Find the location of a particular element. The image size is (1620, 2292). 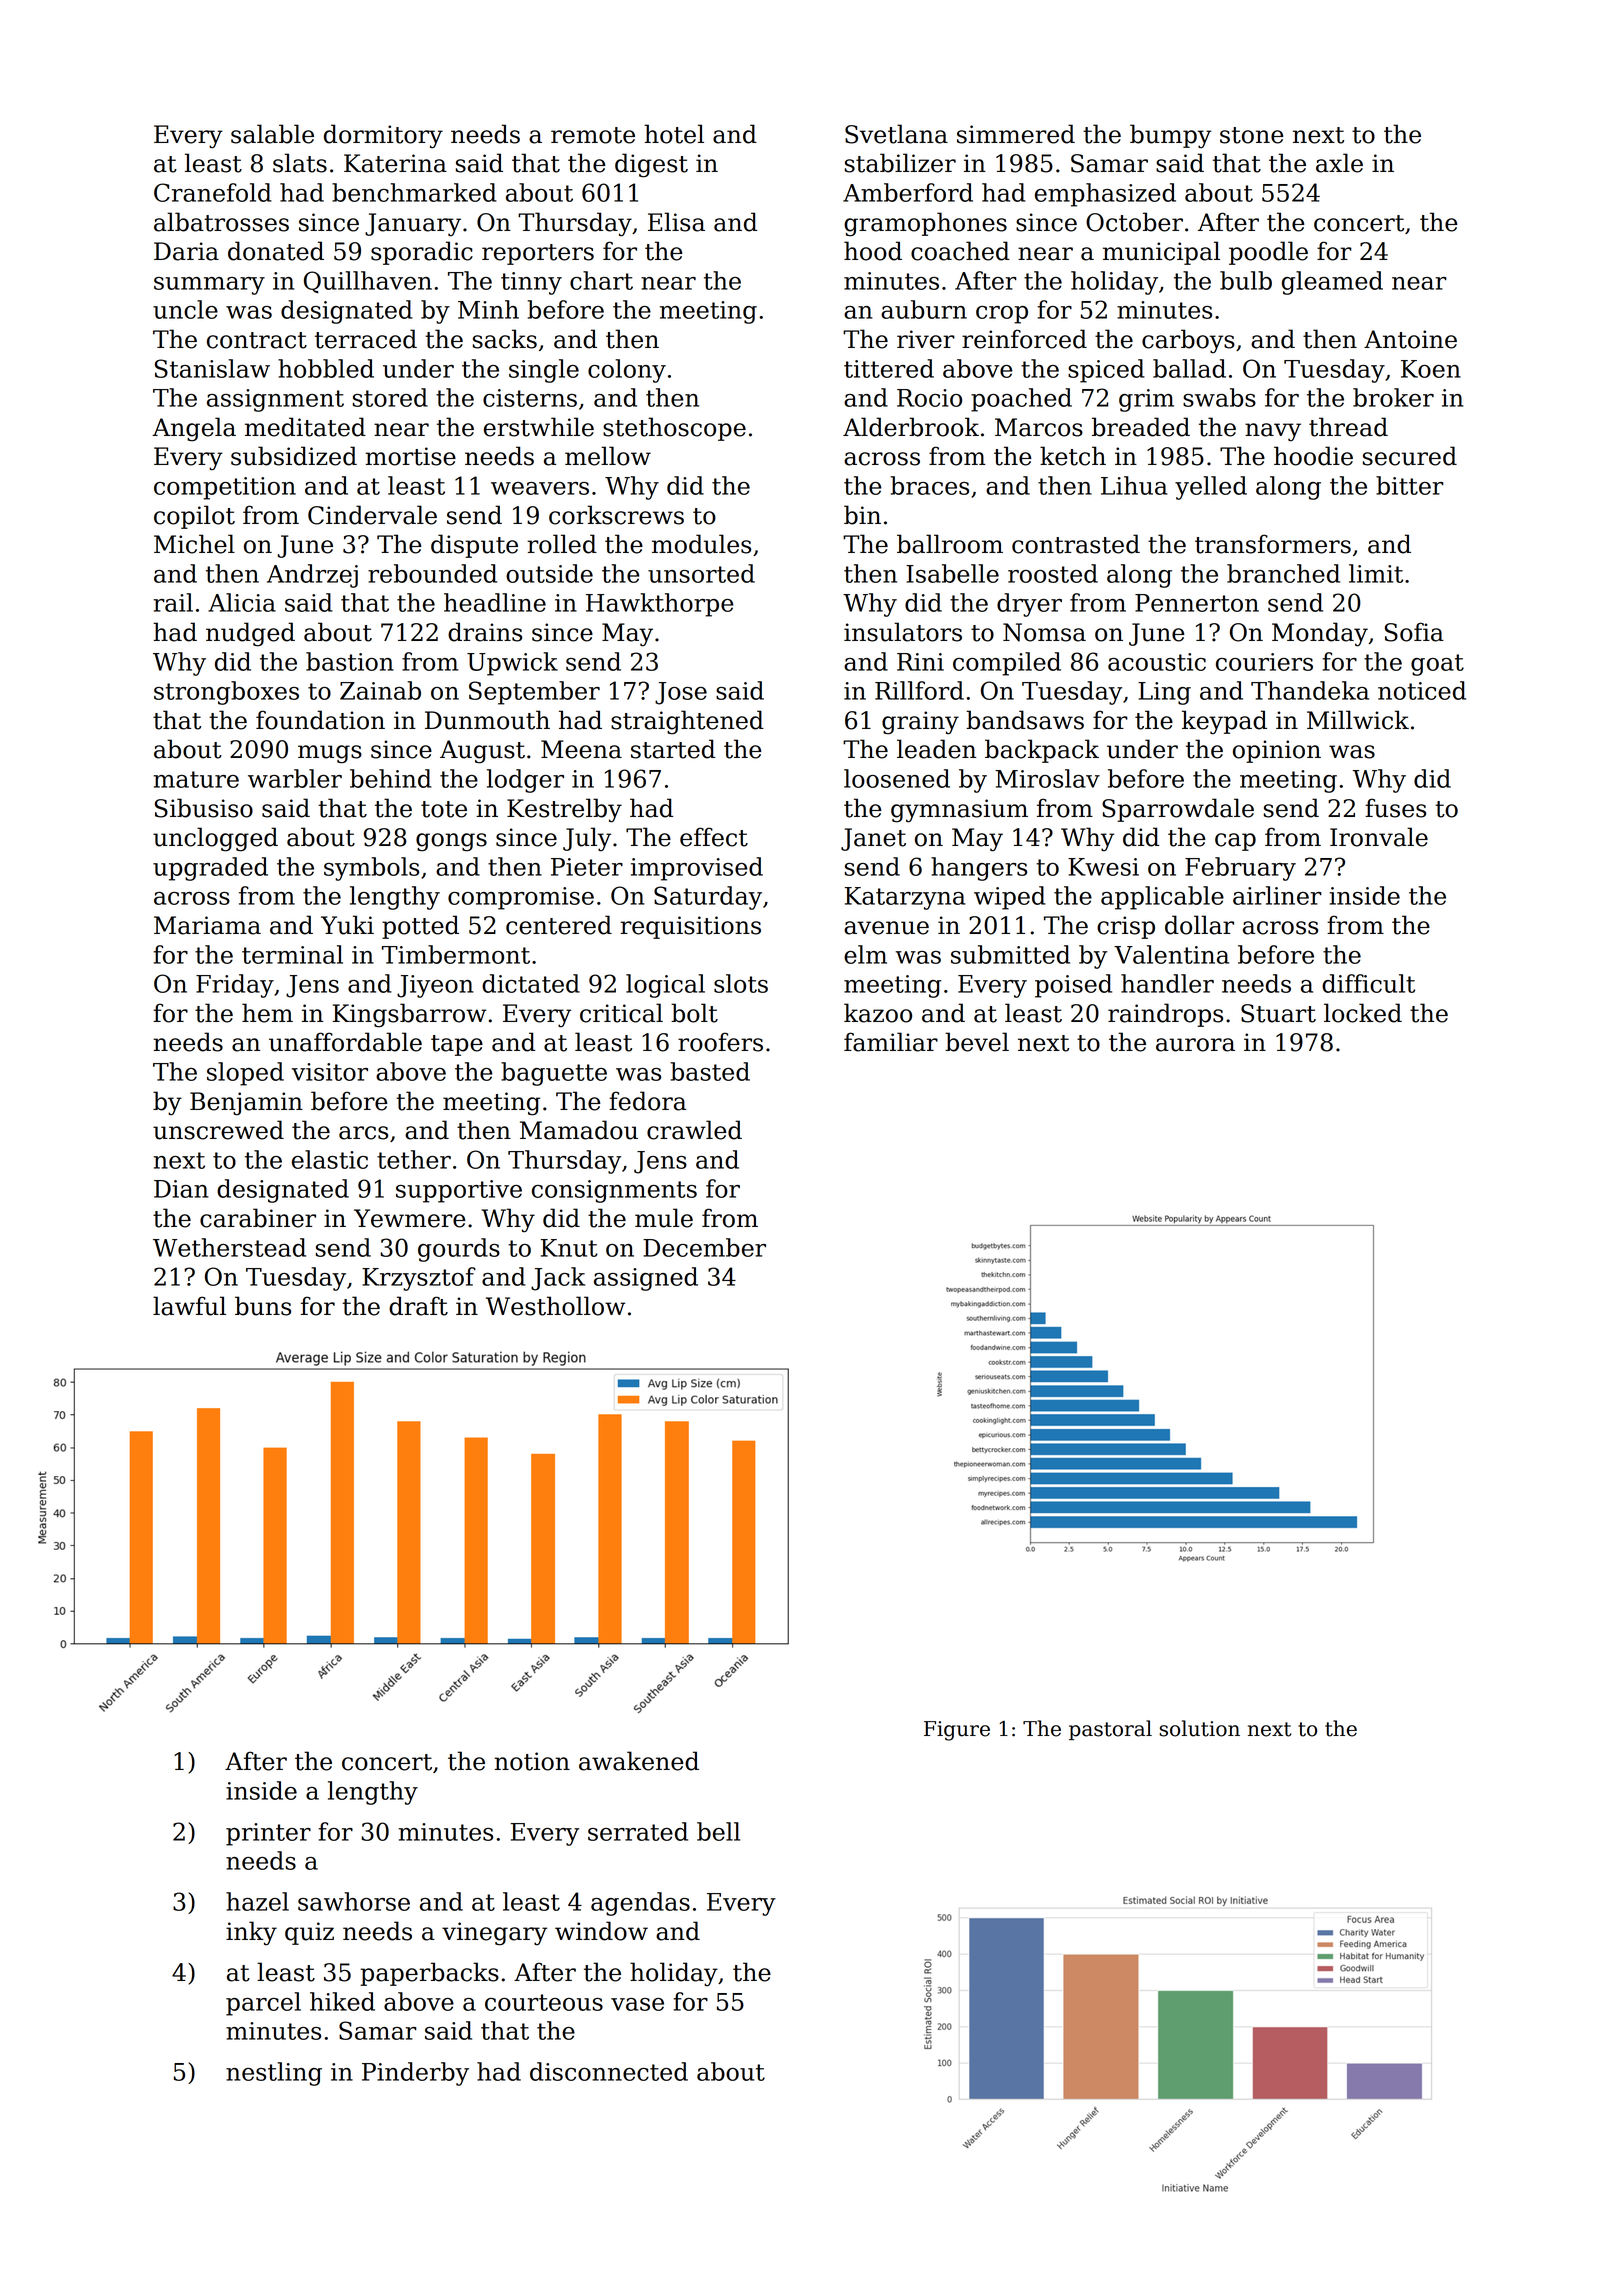

foundation is located at coordinates (320, 720).
